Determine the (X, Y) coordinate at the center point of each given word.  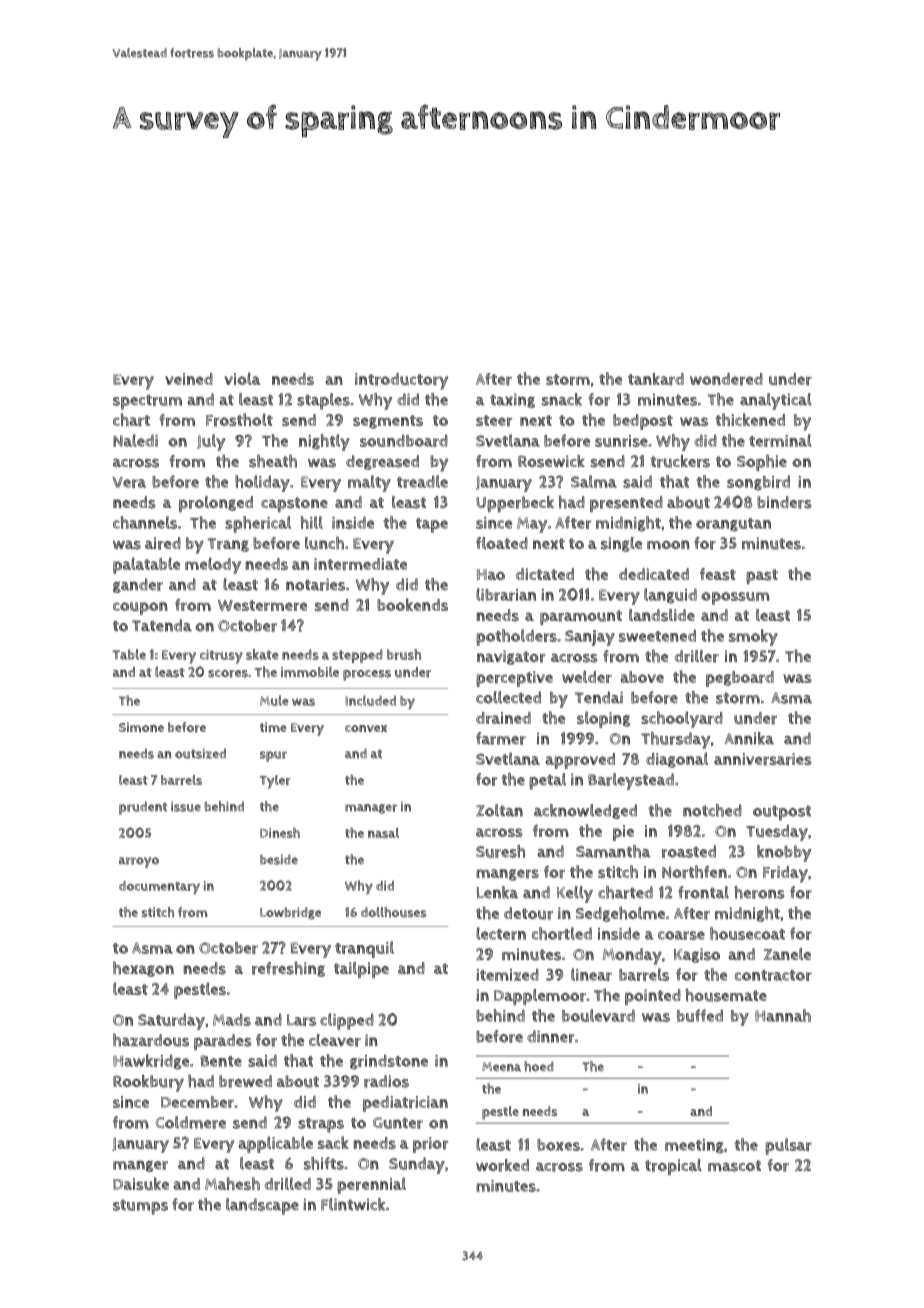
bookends (412, 604)
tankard (656, 379)
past (762, 576)
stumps (140, 1207)
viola (242, 378)
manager (371, 809)
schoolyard (682, 719)
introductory (401, 381)
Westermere (262, 605)
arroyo (139, 862)
